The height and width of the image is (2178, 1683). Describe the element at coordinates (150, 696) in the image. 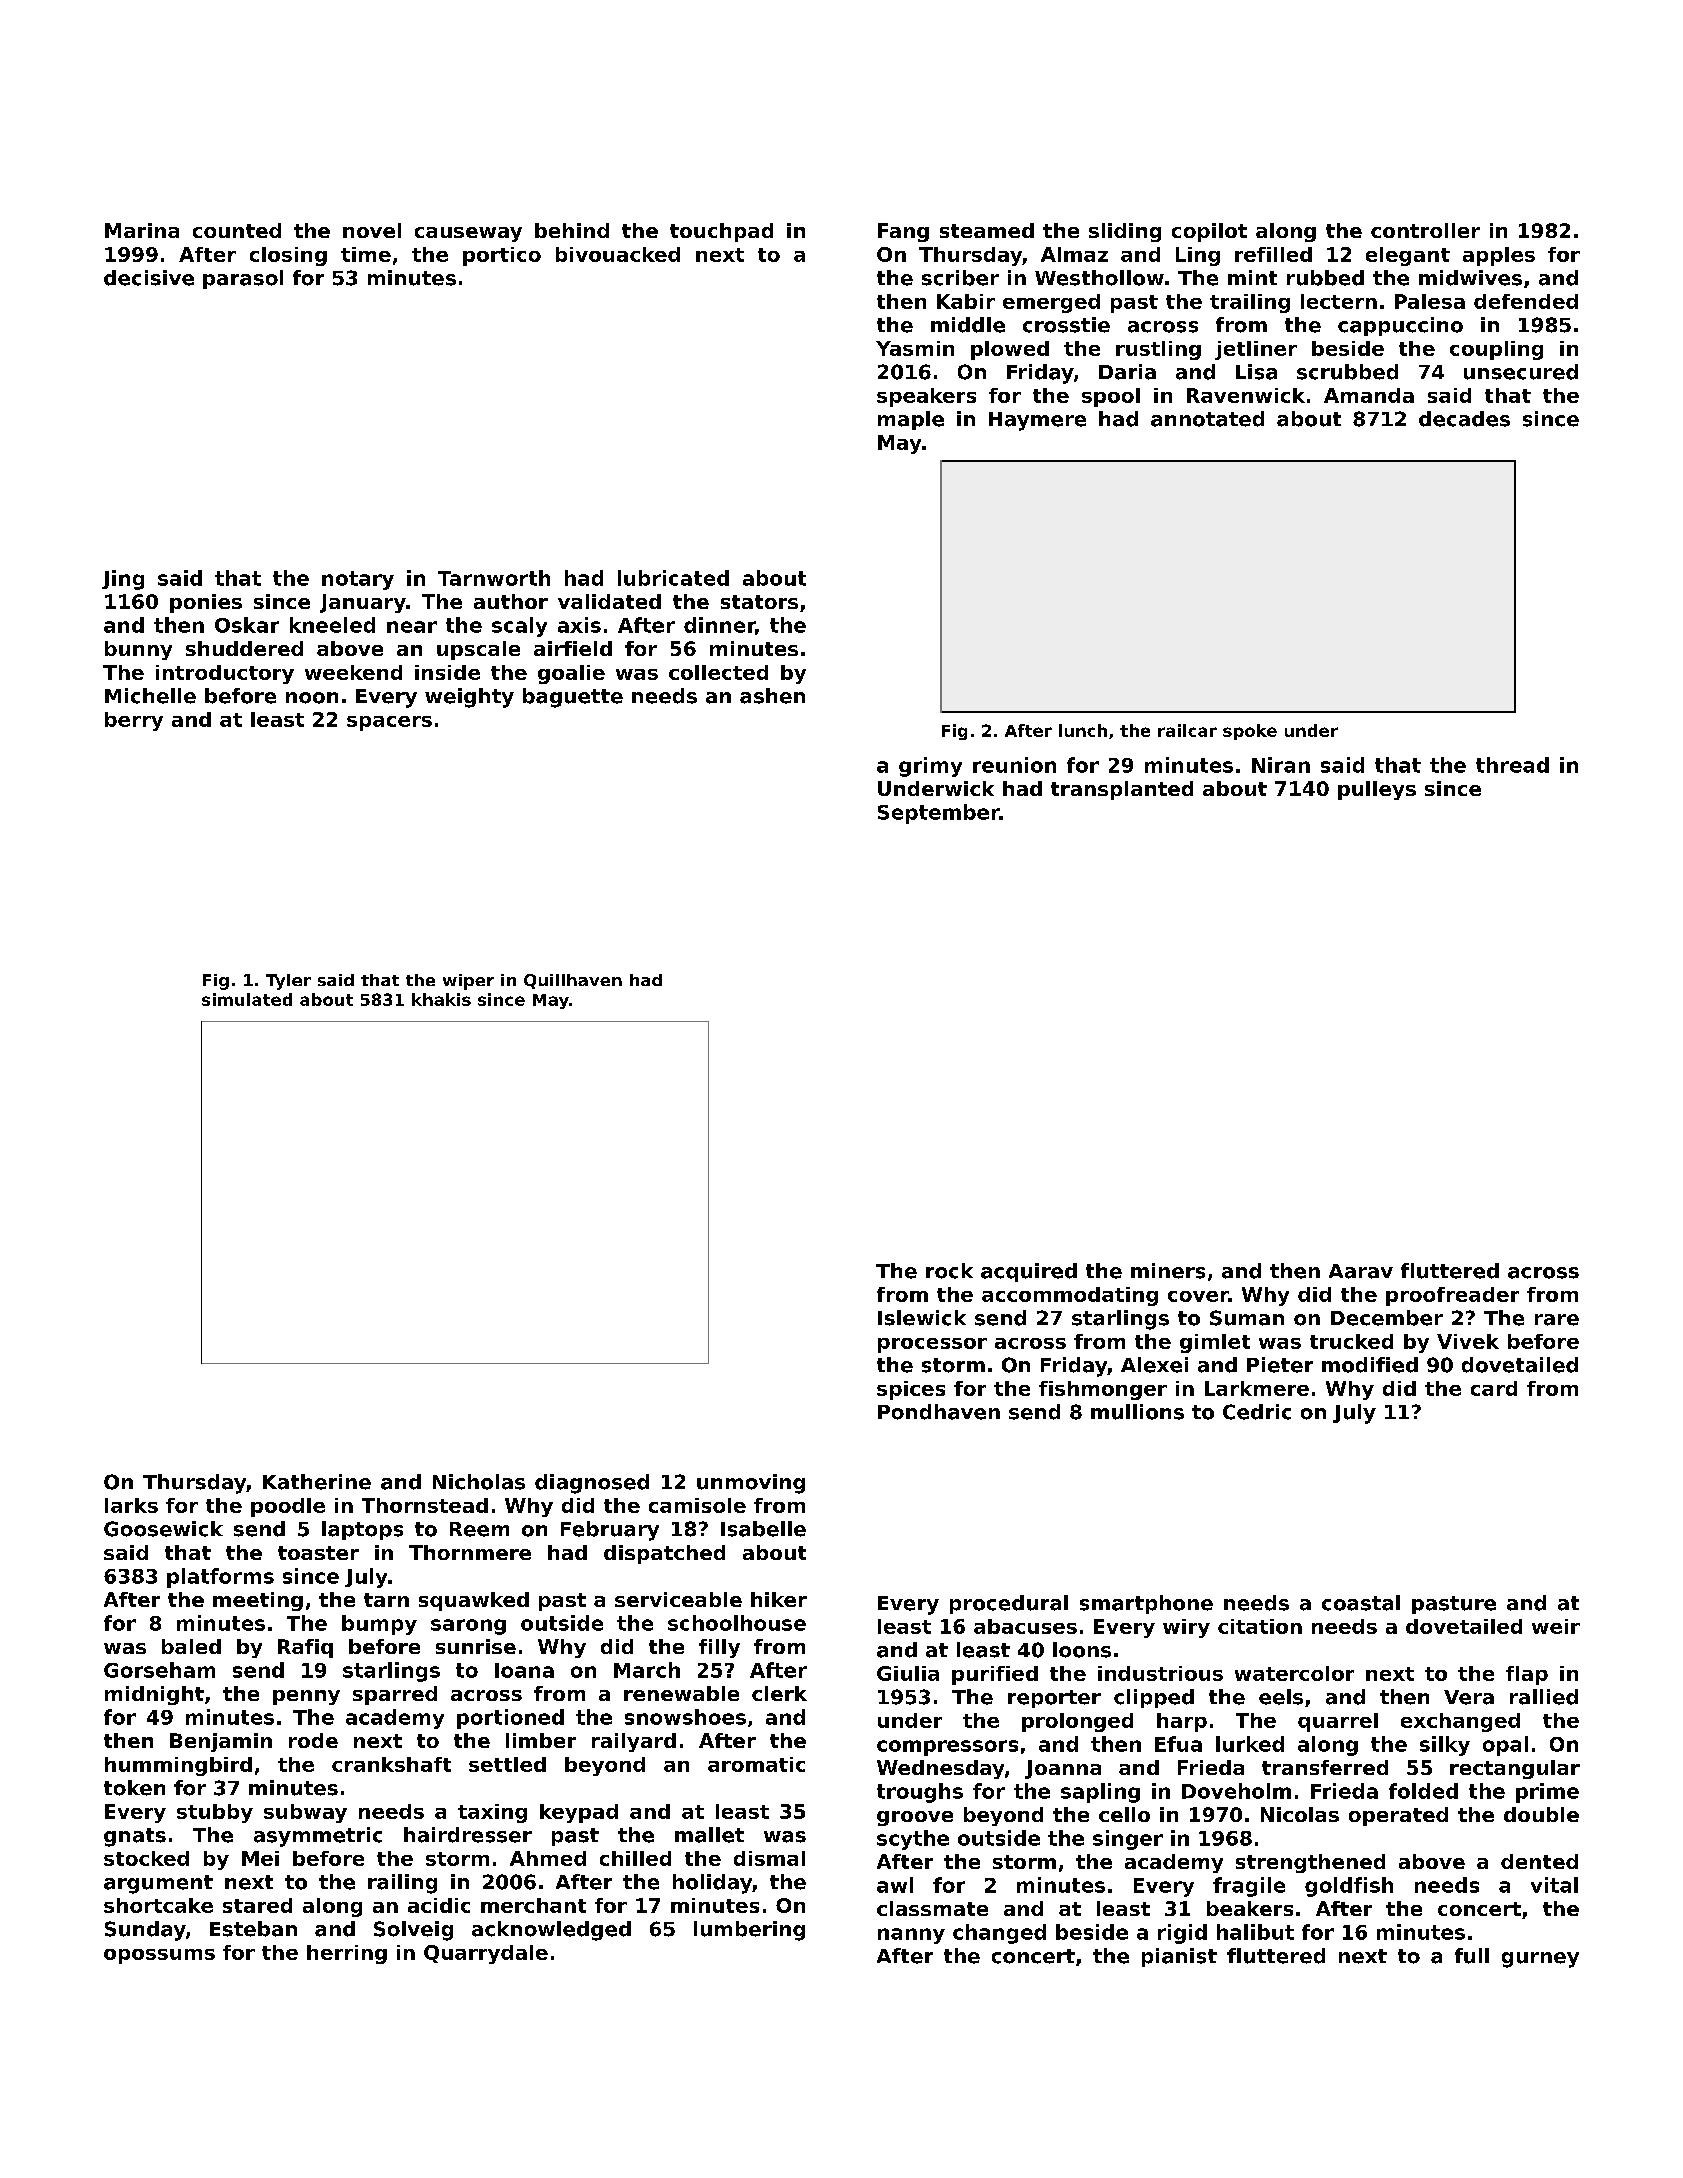

I see `Michelle` at that location.
